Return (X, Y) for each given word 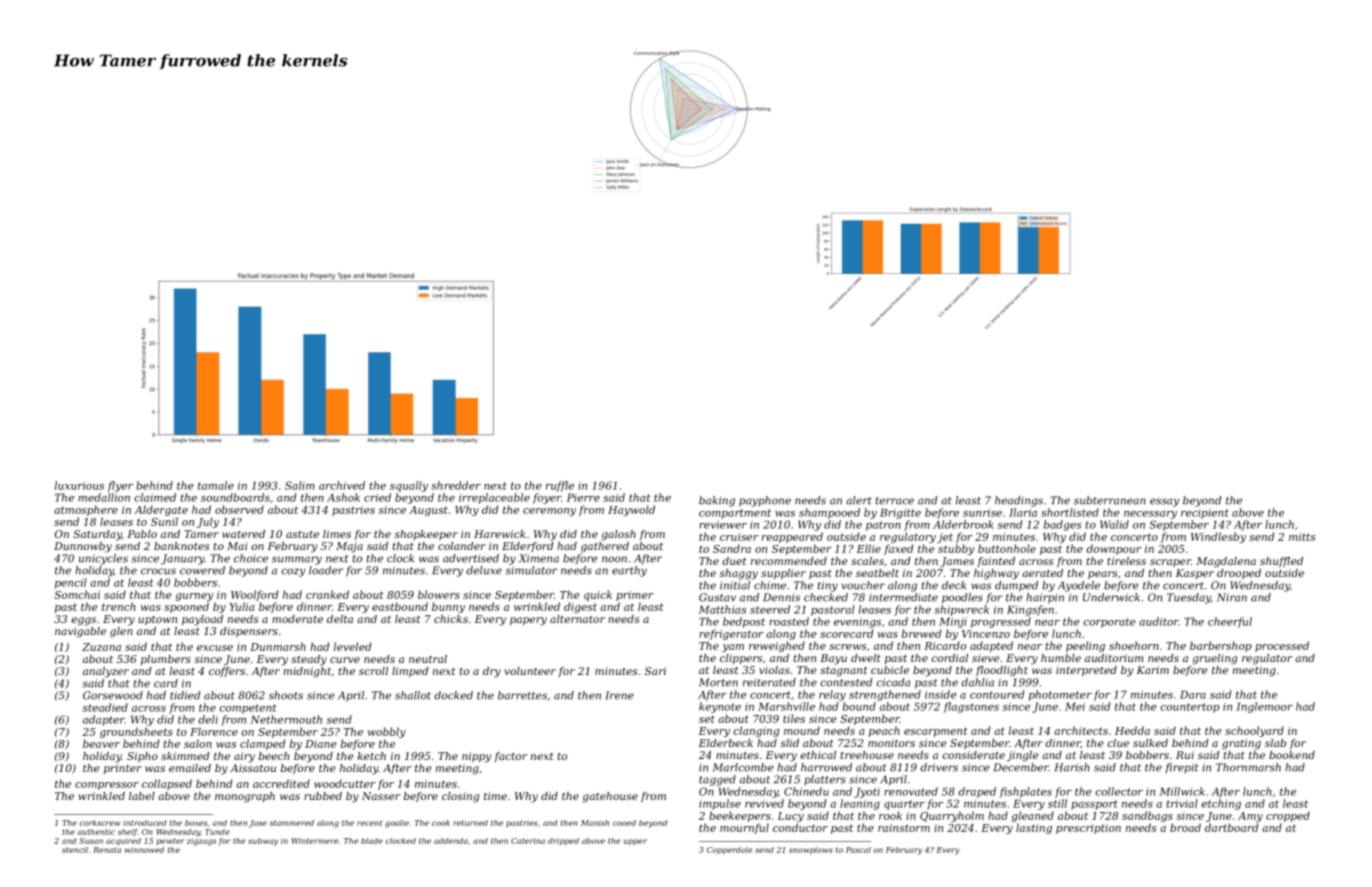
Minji (953, 622)
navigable (80, 632)
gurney (194, 597)
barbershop (1221, 646)
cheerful (1230, 622)
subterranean (1110, 500)
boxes (196, 823)
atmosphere (86, 510)
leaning (860, 804)
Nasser (381, 796)
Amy (1250, 817)
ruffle (560, 486)
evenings (857, 623)
